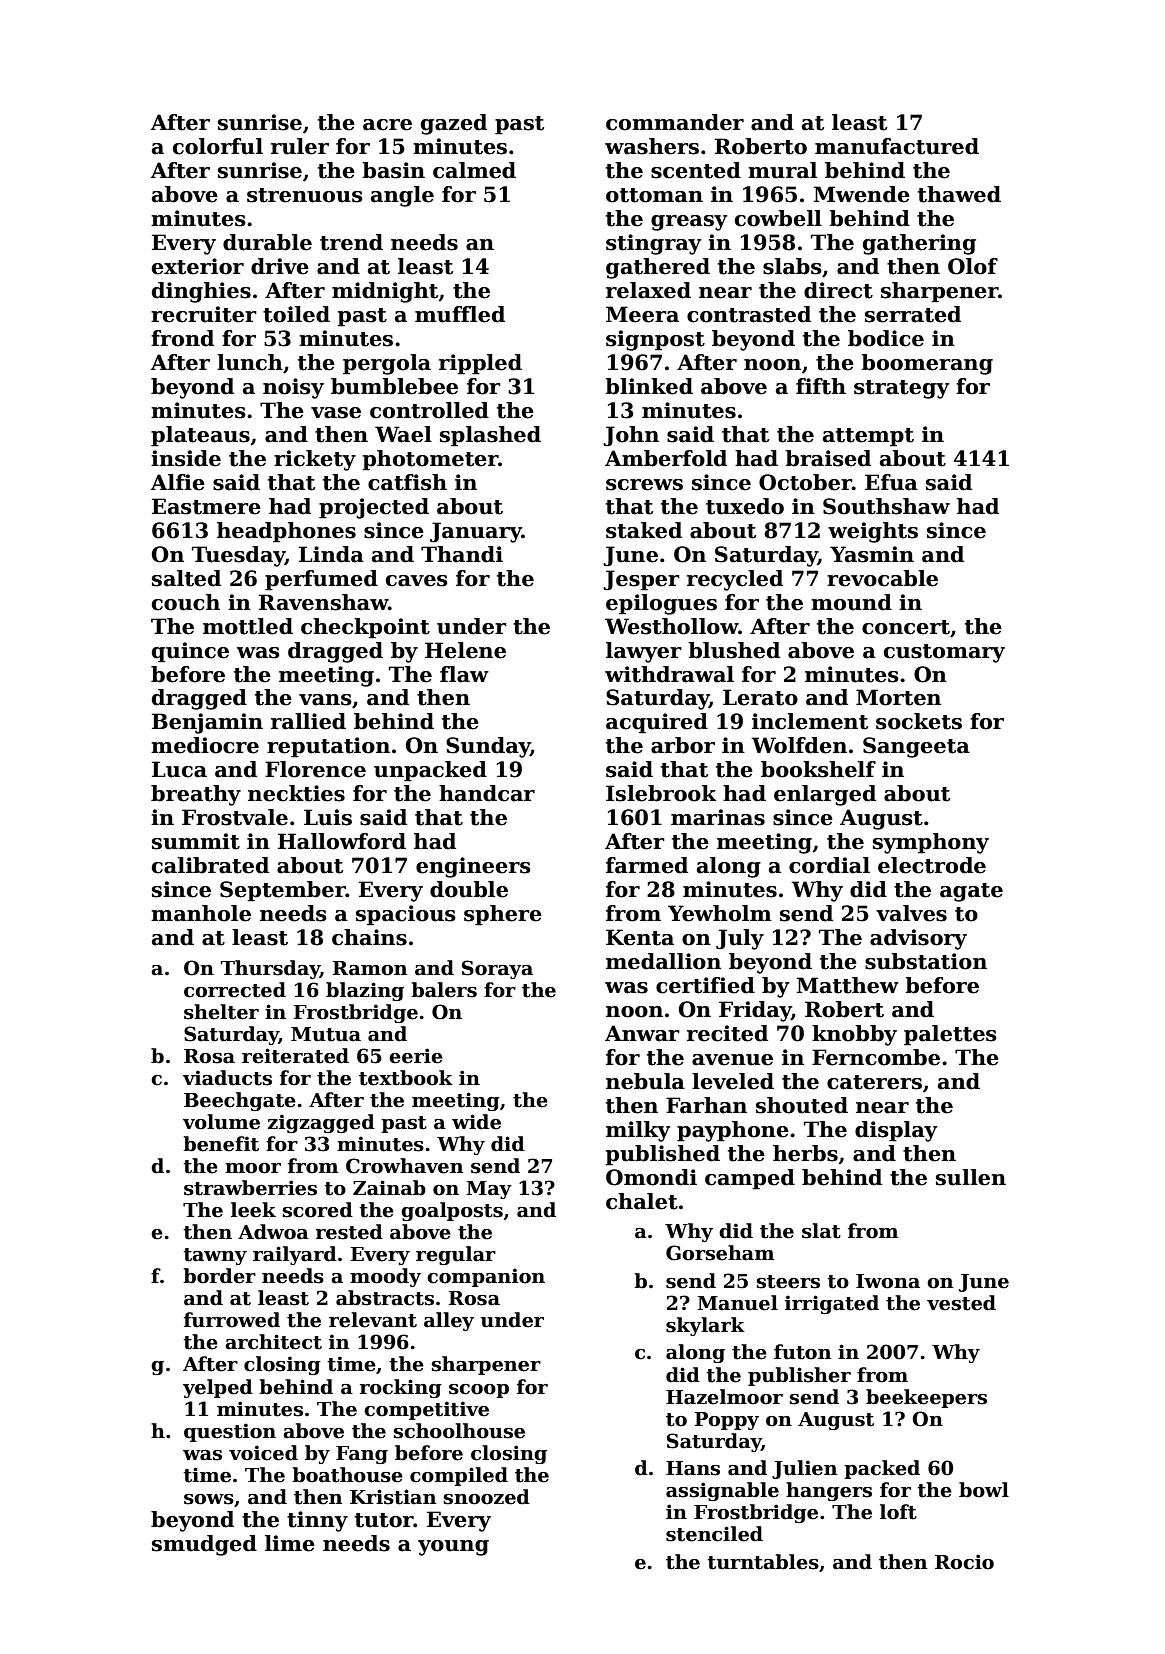  Describe the element at coordinates (838, 290) in the image. I see `direct` at that location.
